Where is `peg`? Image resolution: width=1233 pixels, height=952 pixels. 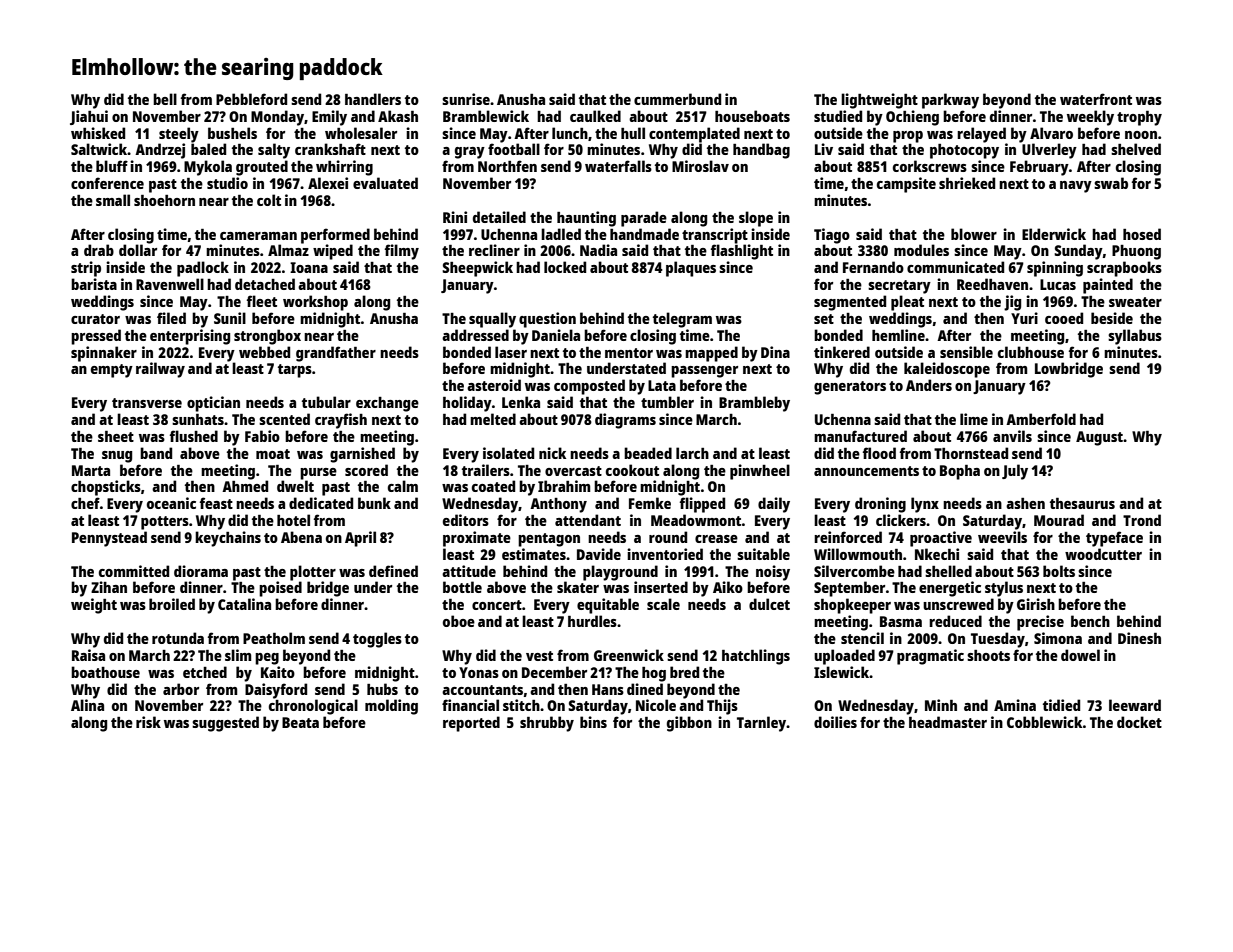
peg is located at coordinates (267, 659).
